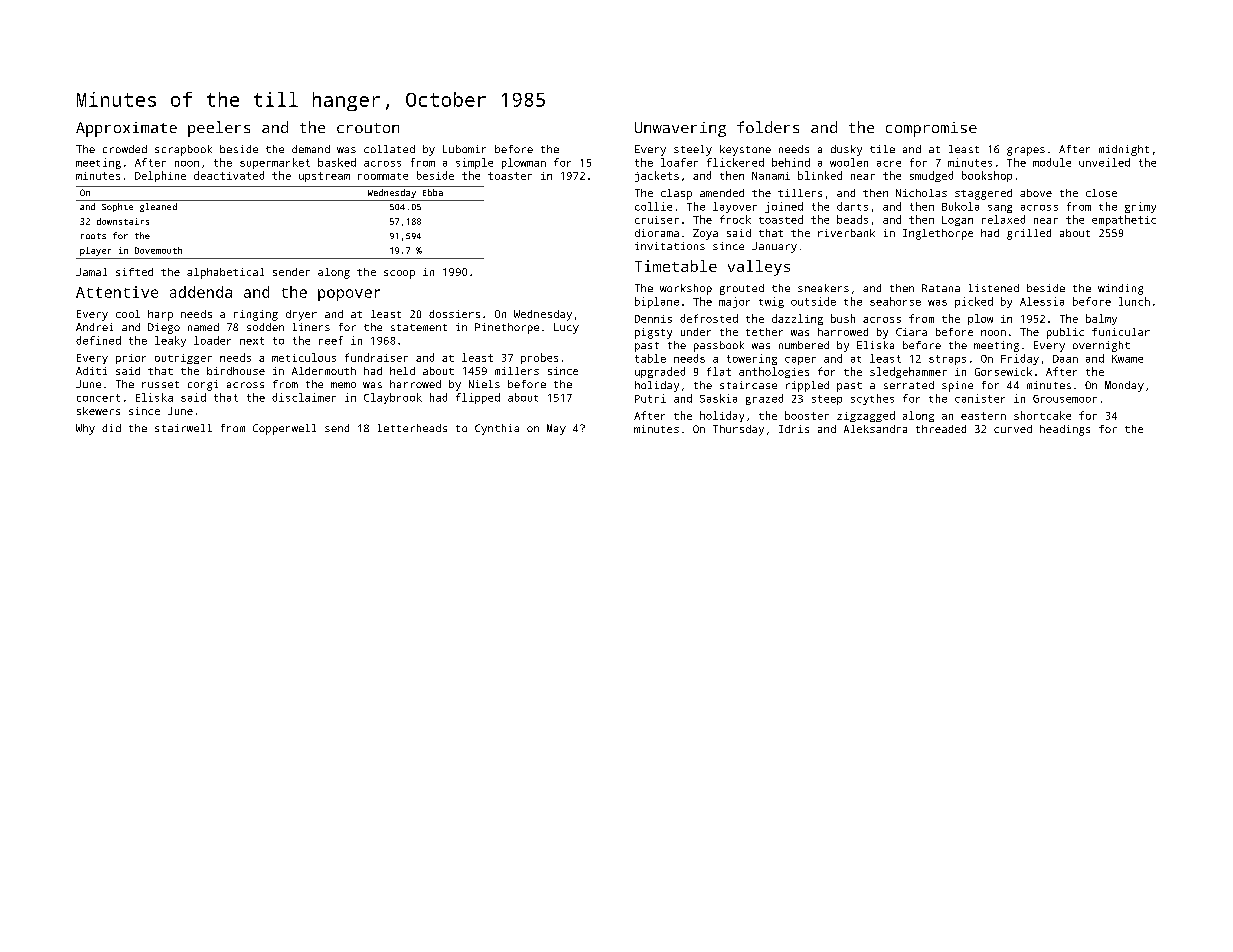 The image size is (1233, 952). Describe the element at coordinates (478, 398) in the image. I see `flipped` at that location.
